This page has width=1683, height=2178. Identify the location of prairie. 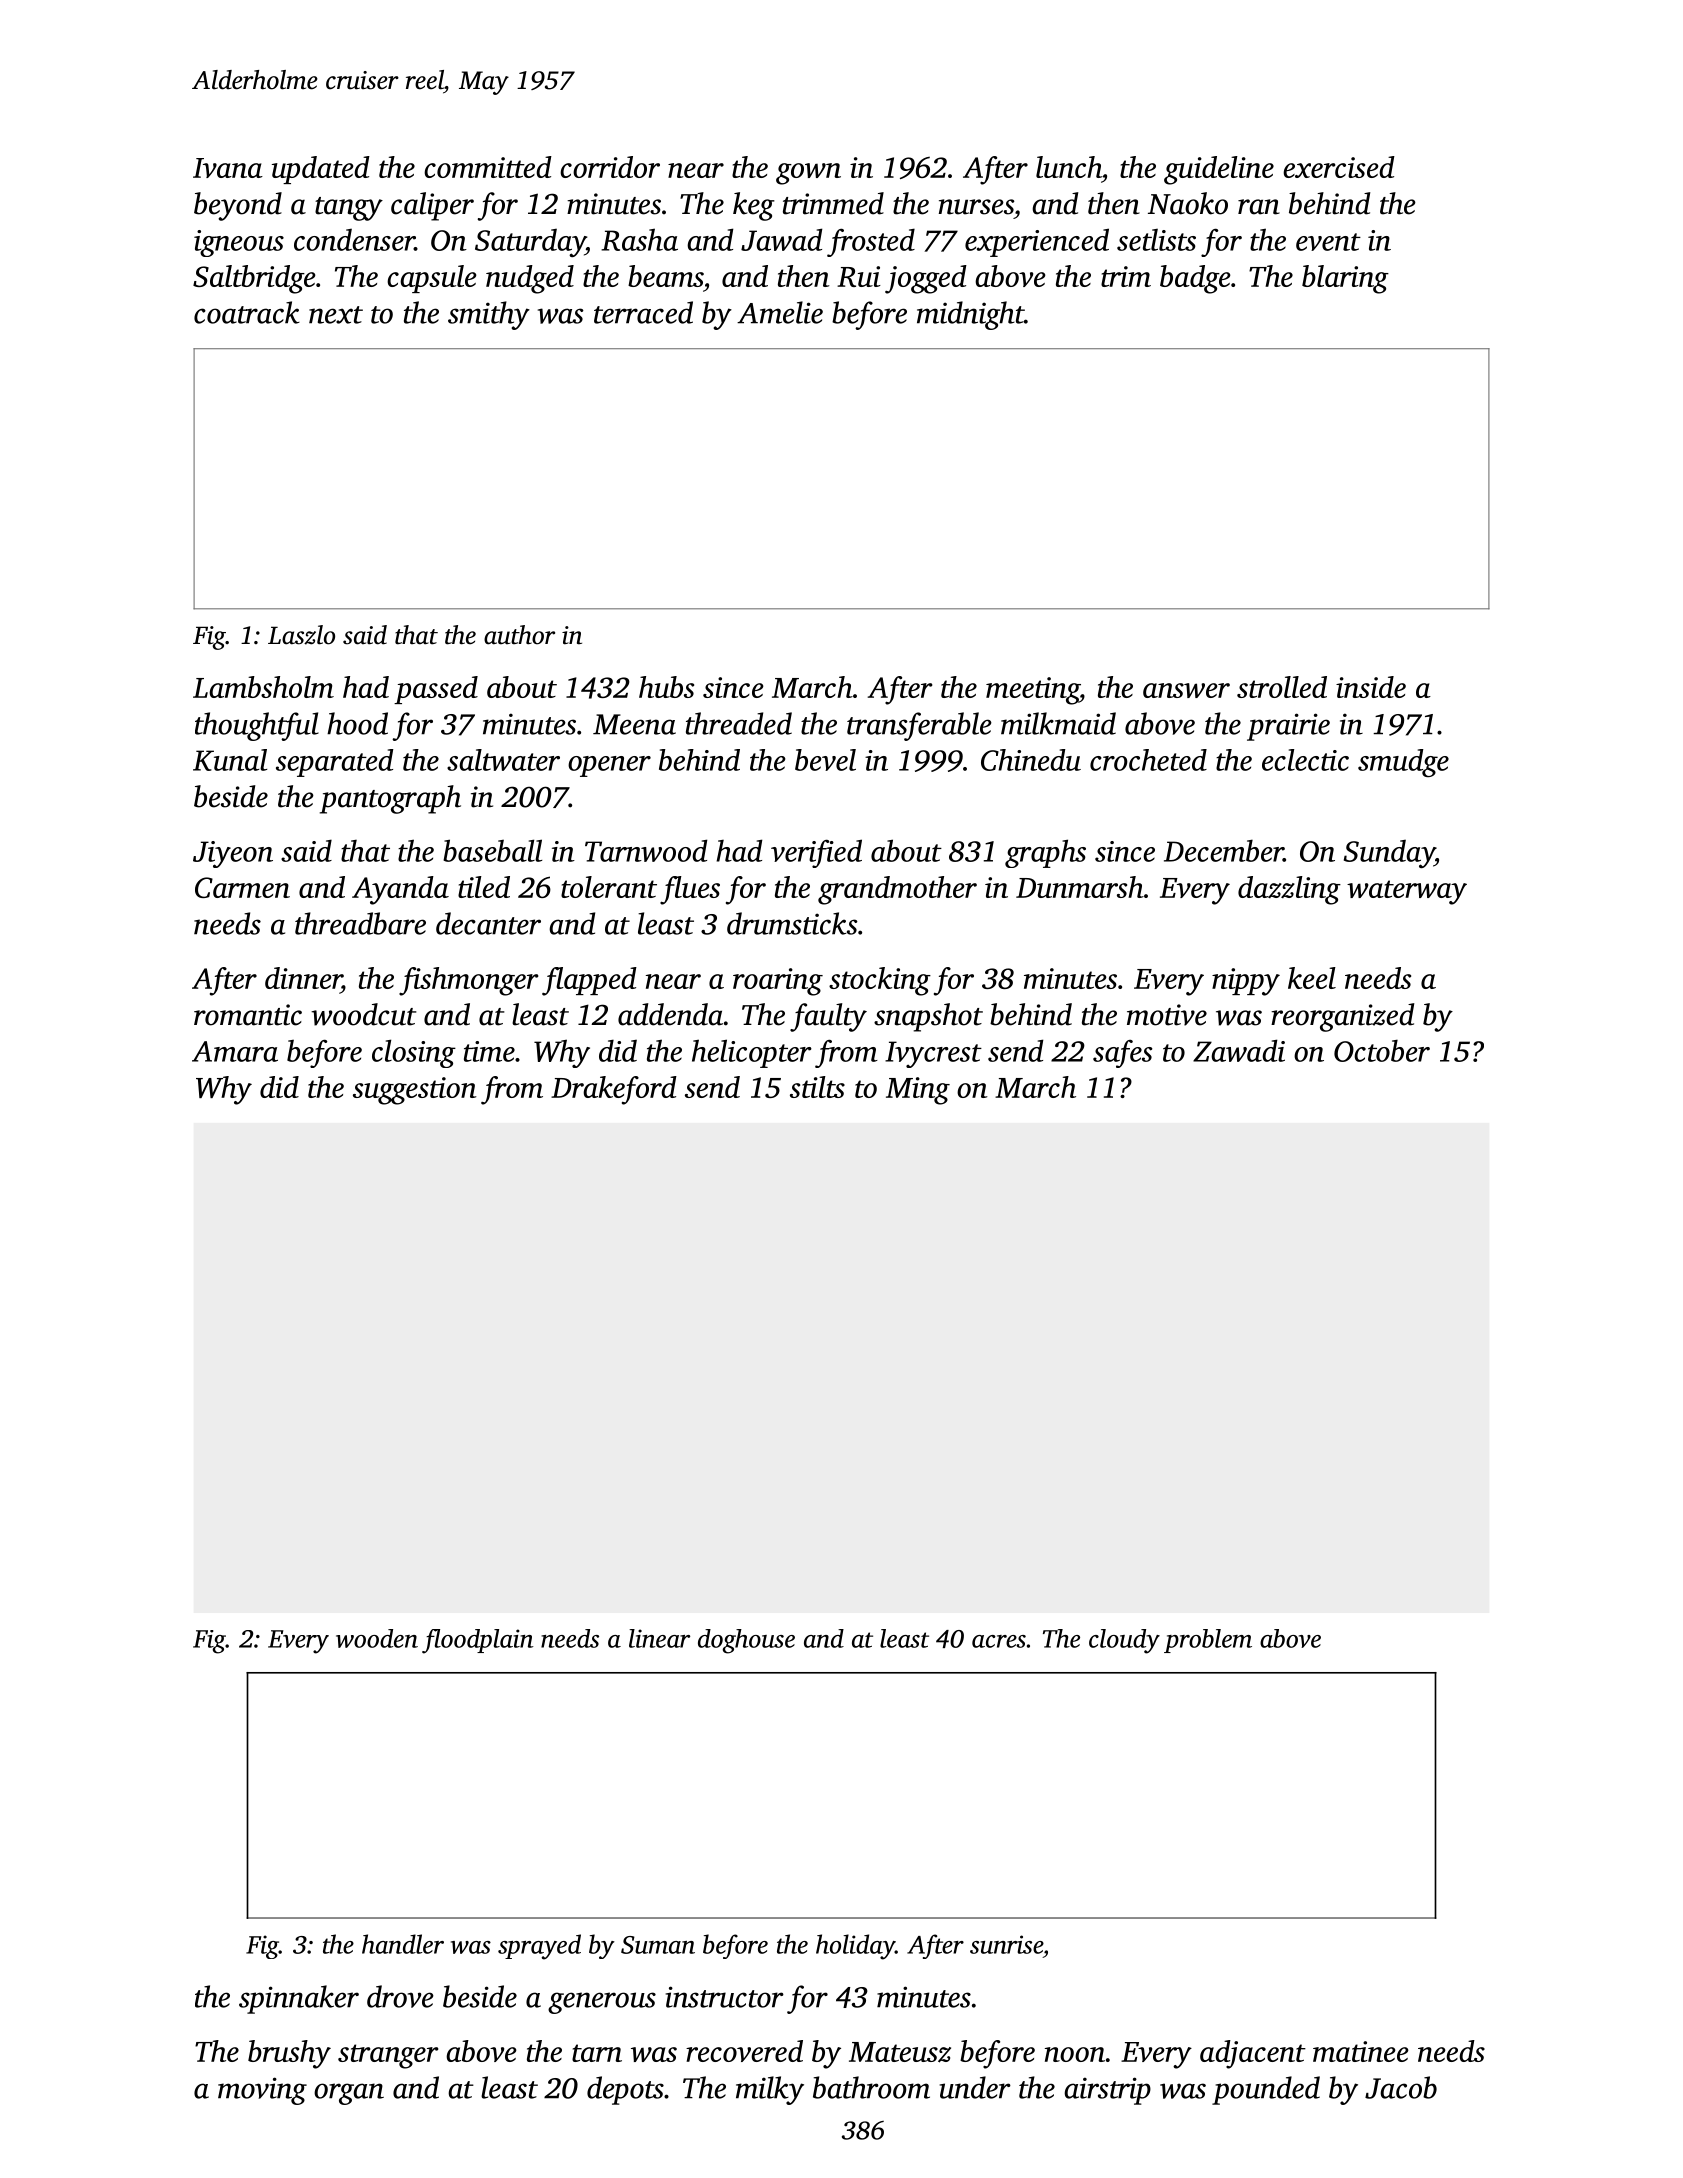
(1288, 727).
